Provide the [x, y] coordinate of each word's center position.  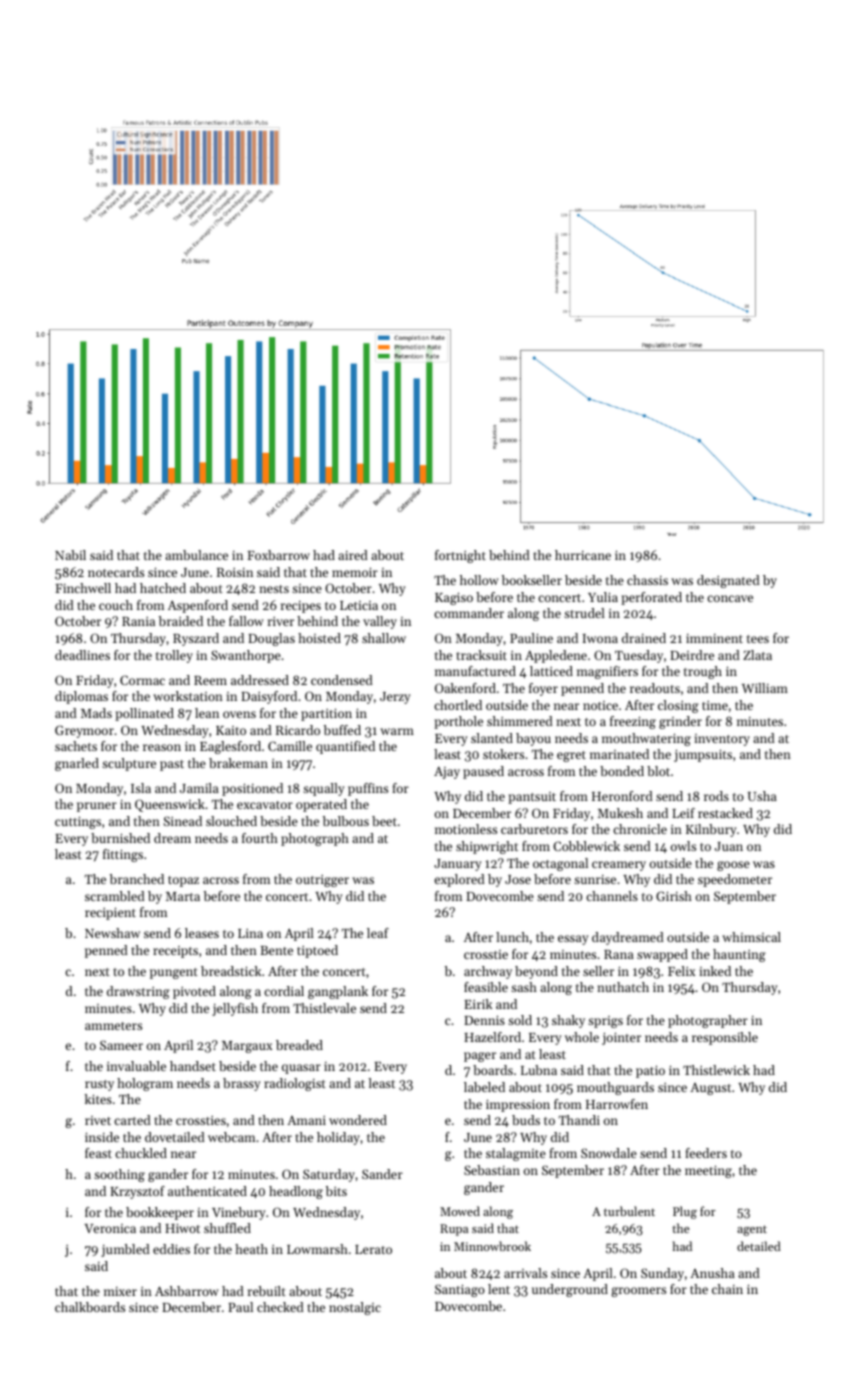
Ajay [447, 773]
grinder [680, 722]
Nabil [70, 555]
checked [280, 1307]
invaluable [136, 1066]
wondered [358, 1120]
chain [727, 1289]
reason [162, 747]
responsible [725, 1038]
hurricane [583, 555]
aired [353, 555]
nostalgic [355, 1308]
